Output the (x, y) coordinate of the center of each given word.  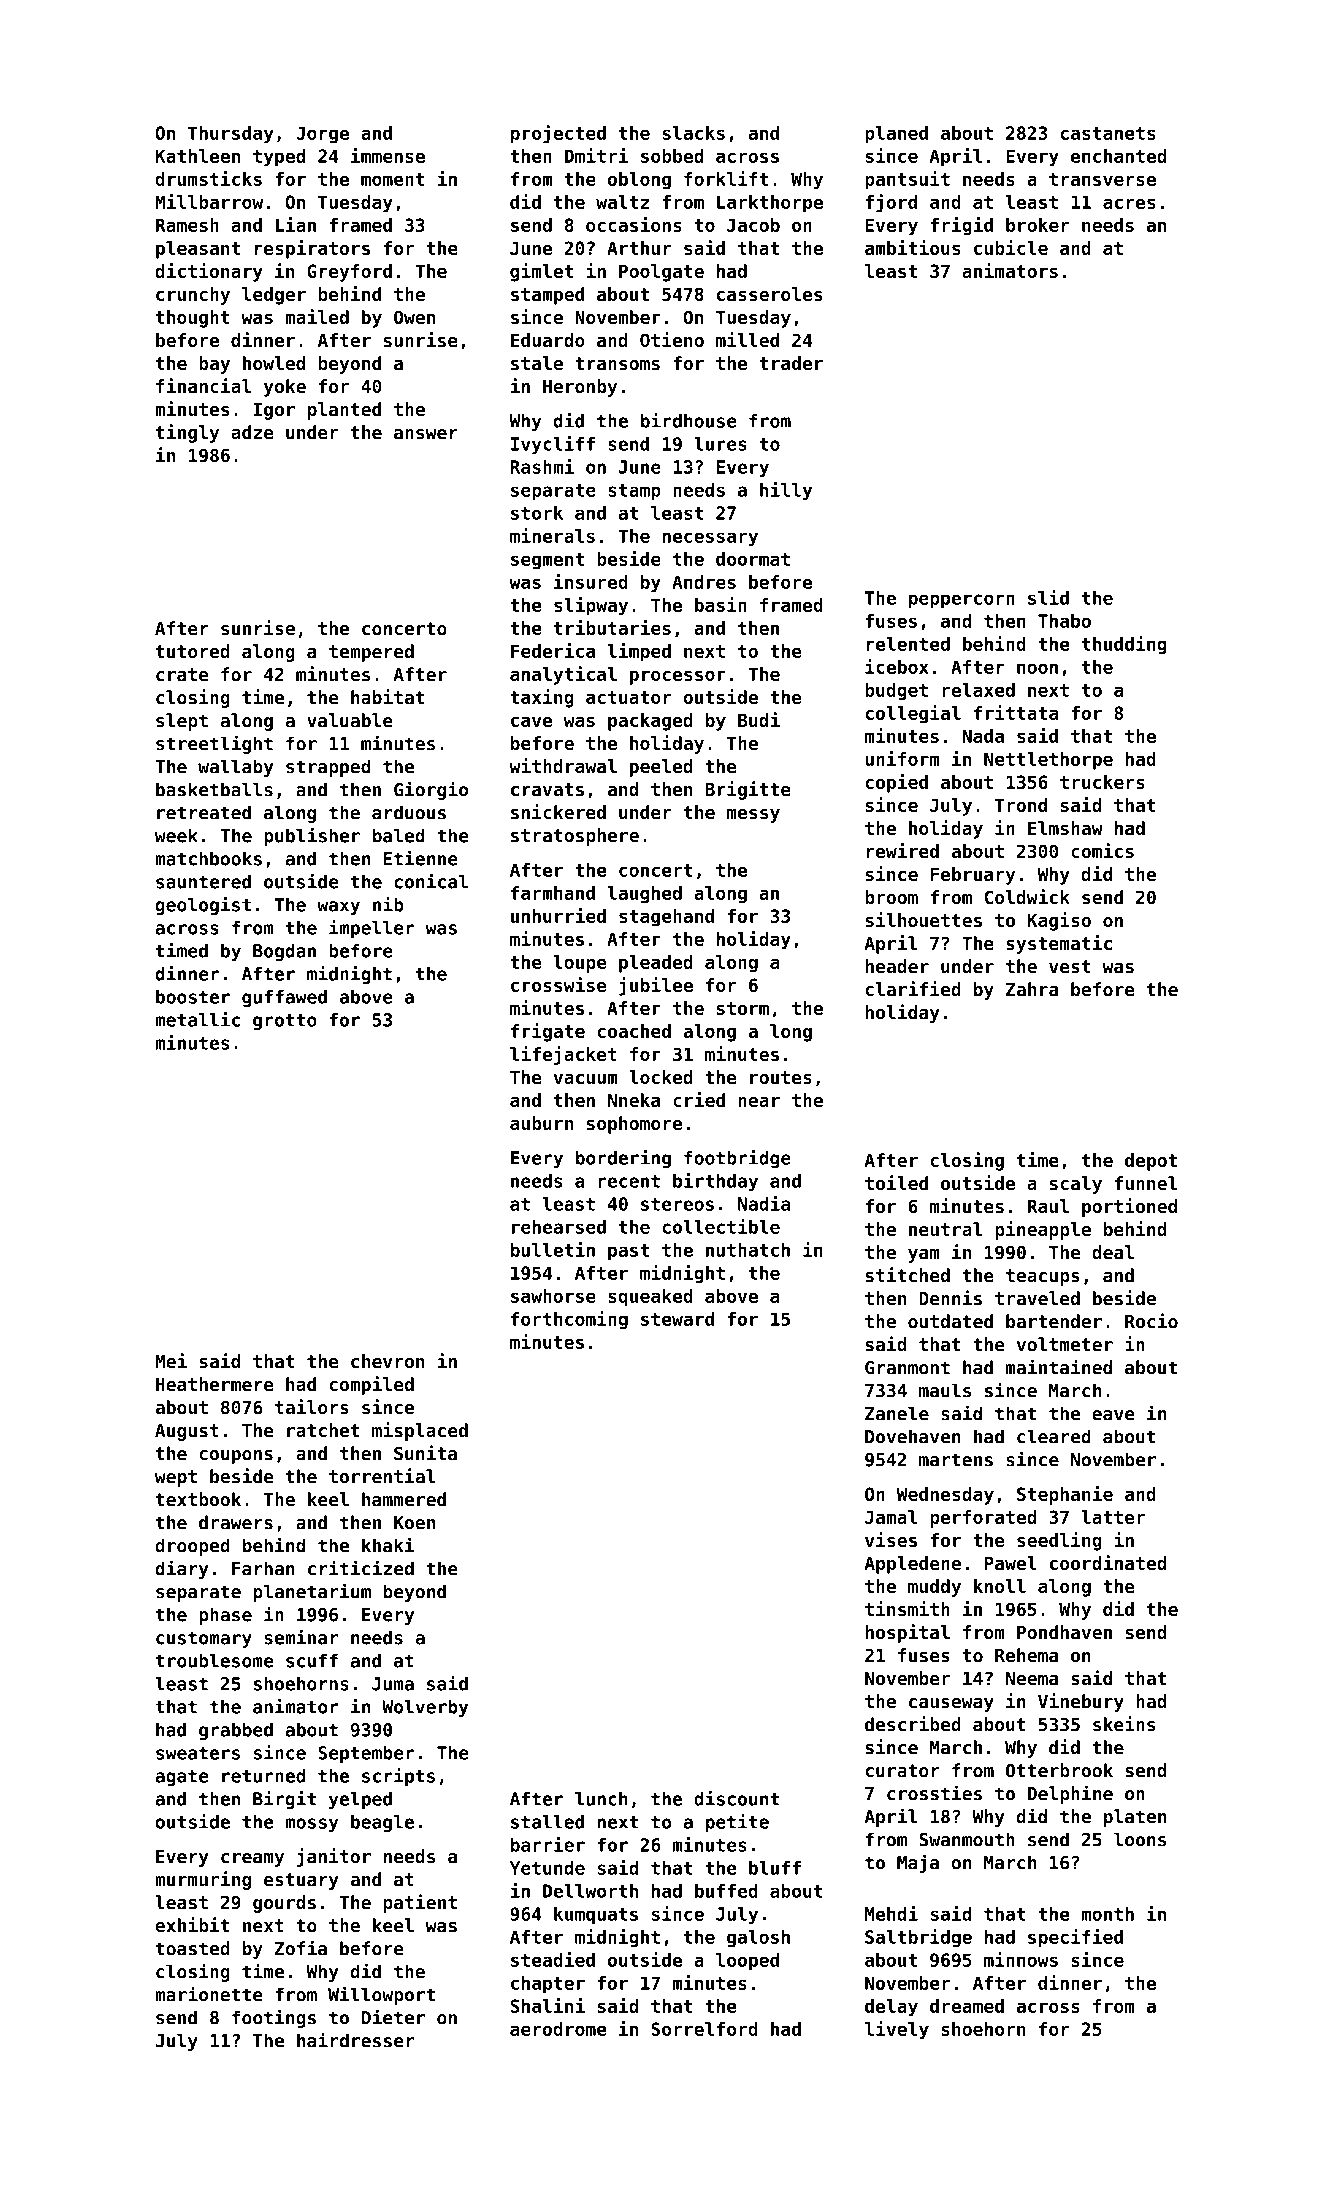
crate (182, 675)
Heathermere (215, 1384)
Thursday (231, 135)
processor (678, 677)
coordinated (1108, 1562)
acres (1129, 203)
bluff (775, 1868)
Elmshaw (1065, 828)
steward (677, 1319)
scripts (398, 1777)
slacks (693, 133)
